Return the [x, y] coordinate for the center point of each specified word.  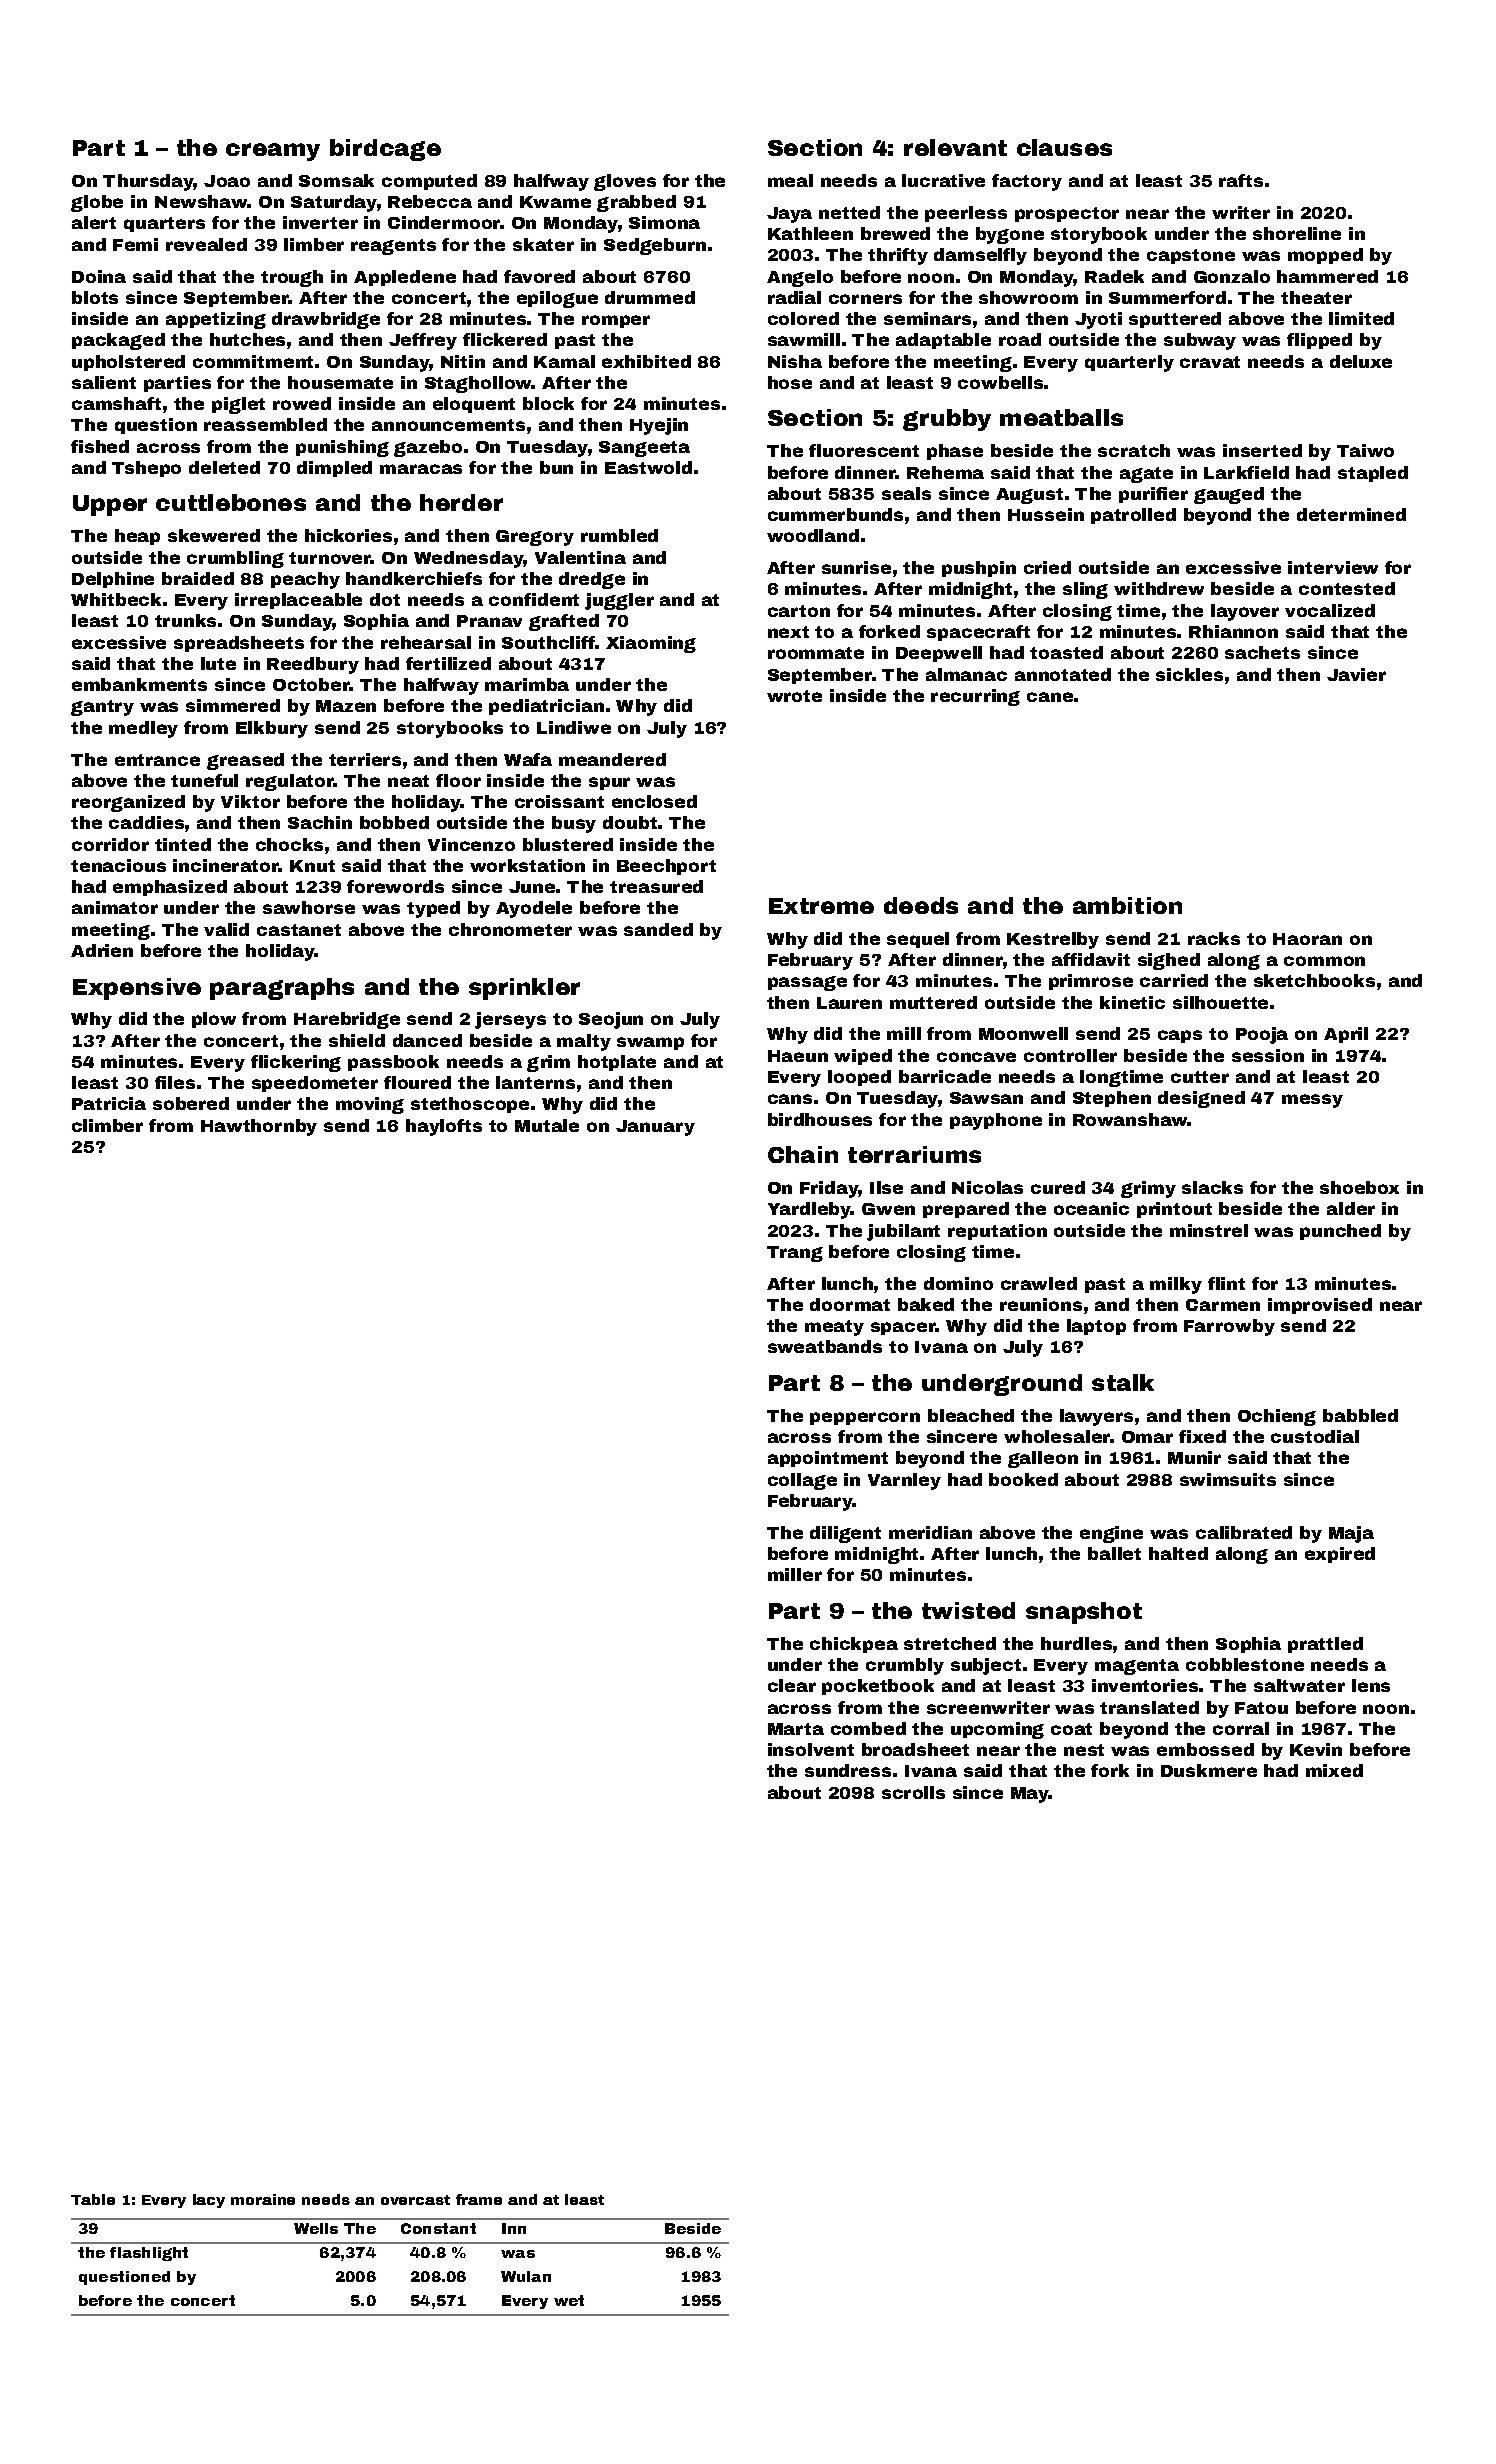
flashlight [149, 2254]
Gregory [535, 538]
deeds [921, 905]
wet [569, 2300]
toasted [1066, 652]
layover [1245, 612]
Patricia [109, 1103]
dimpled [334, 469]
